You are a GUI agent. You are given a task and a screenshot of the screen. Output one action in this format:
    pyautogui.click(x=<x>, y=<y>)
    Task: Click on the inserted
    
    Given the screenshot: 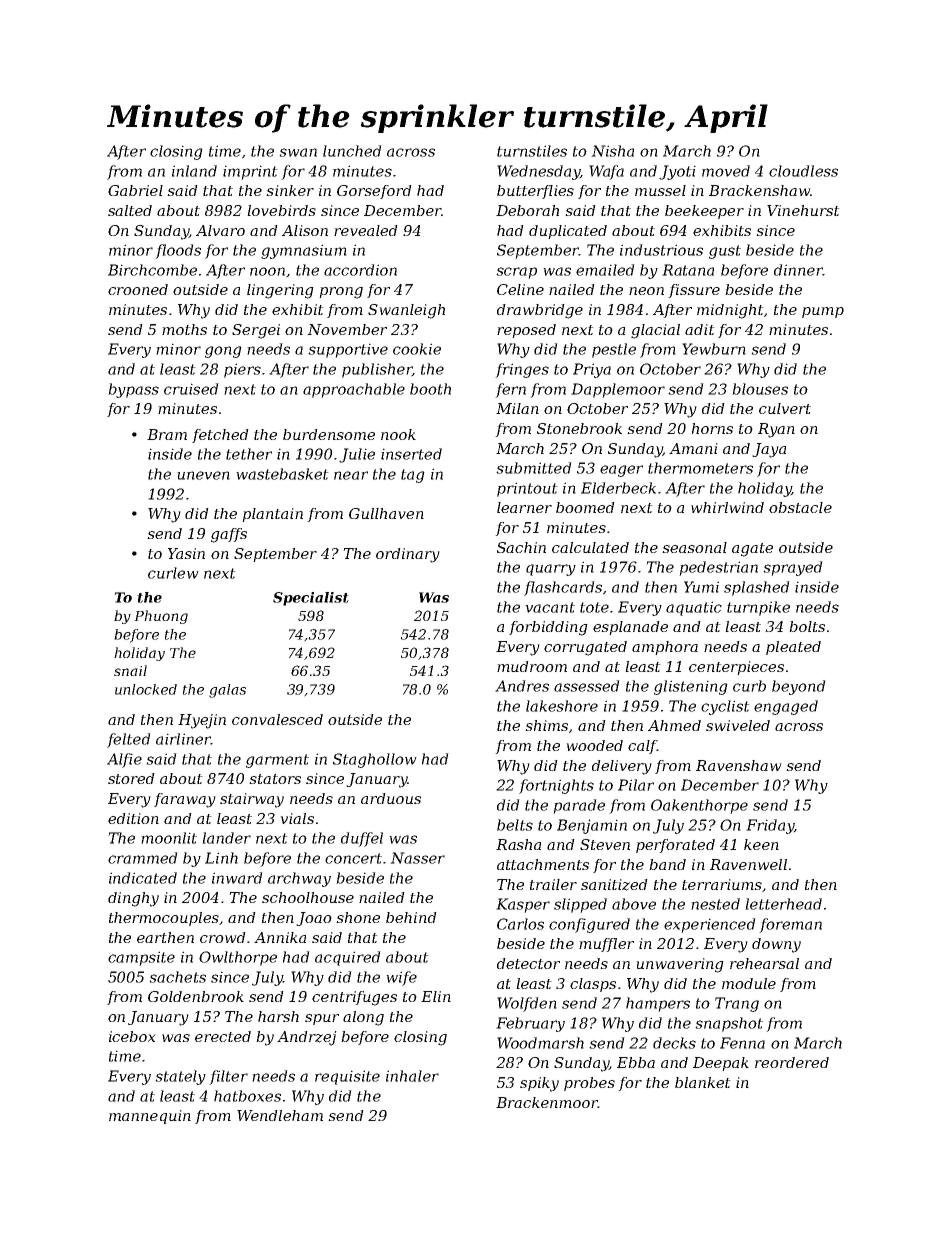 What is the action you would take?
    pyautogui.click(x=411, y=454)
